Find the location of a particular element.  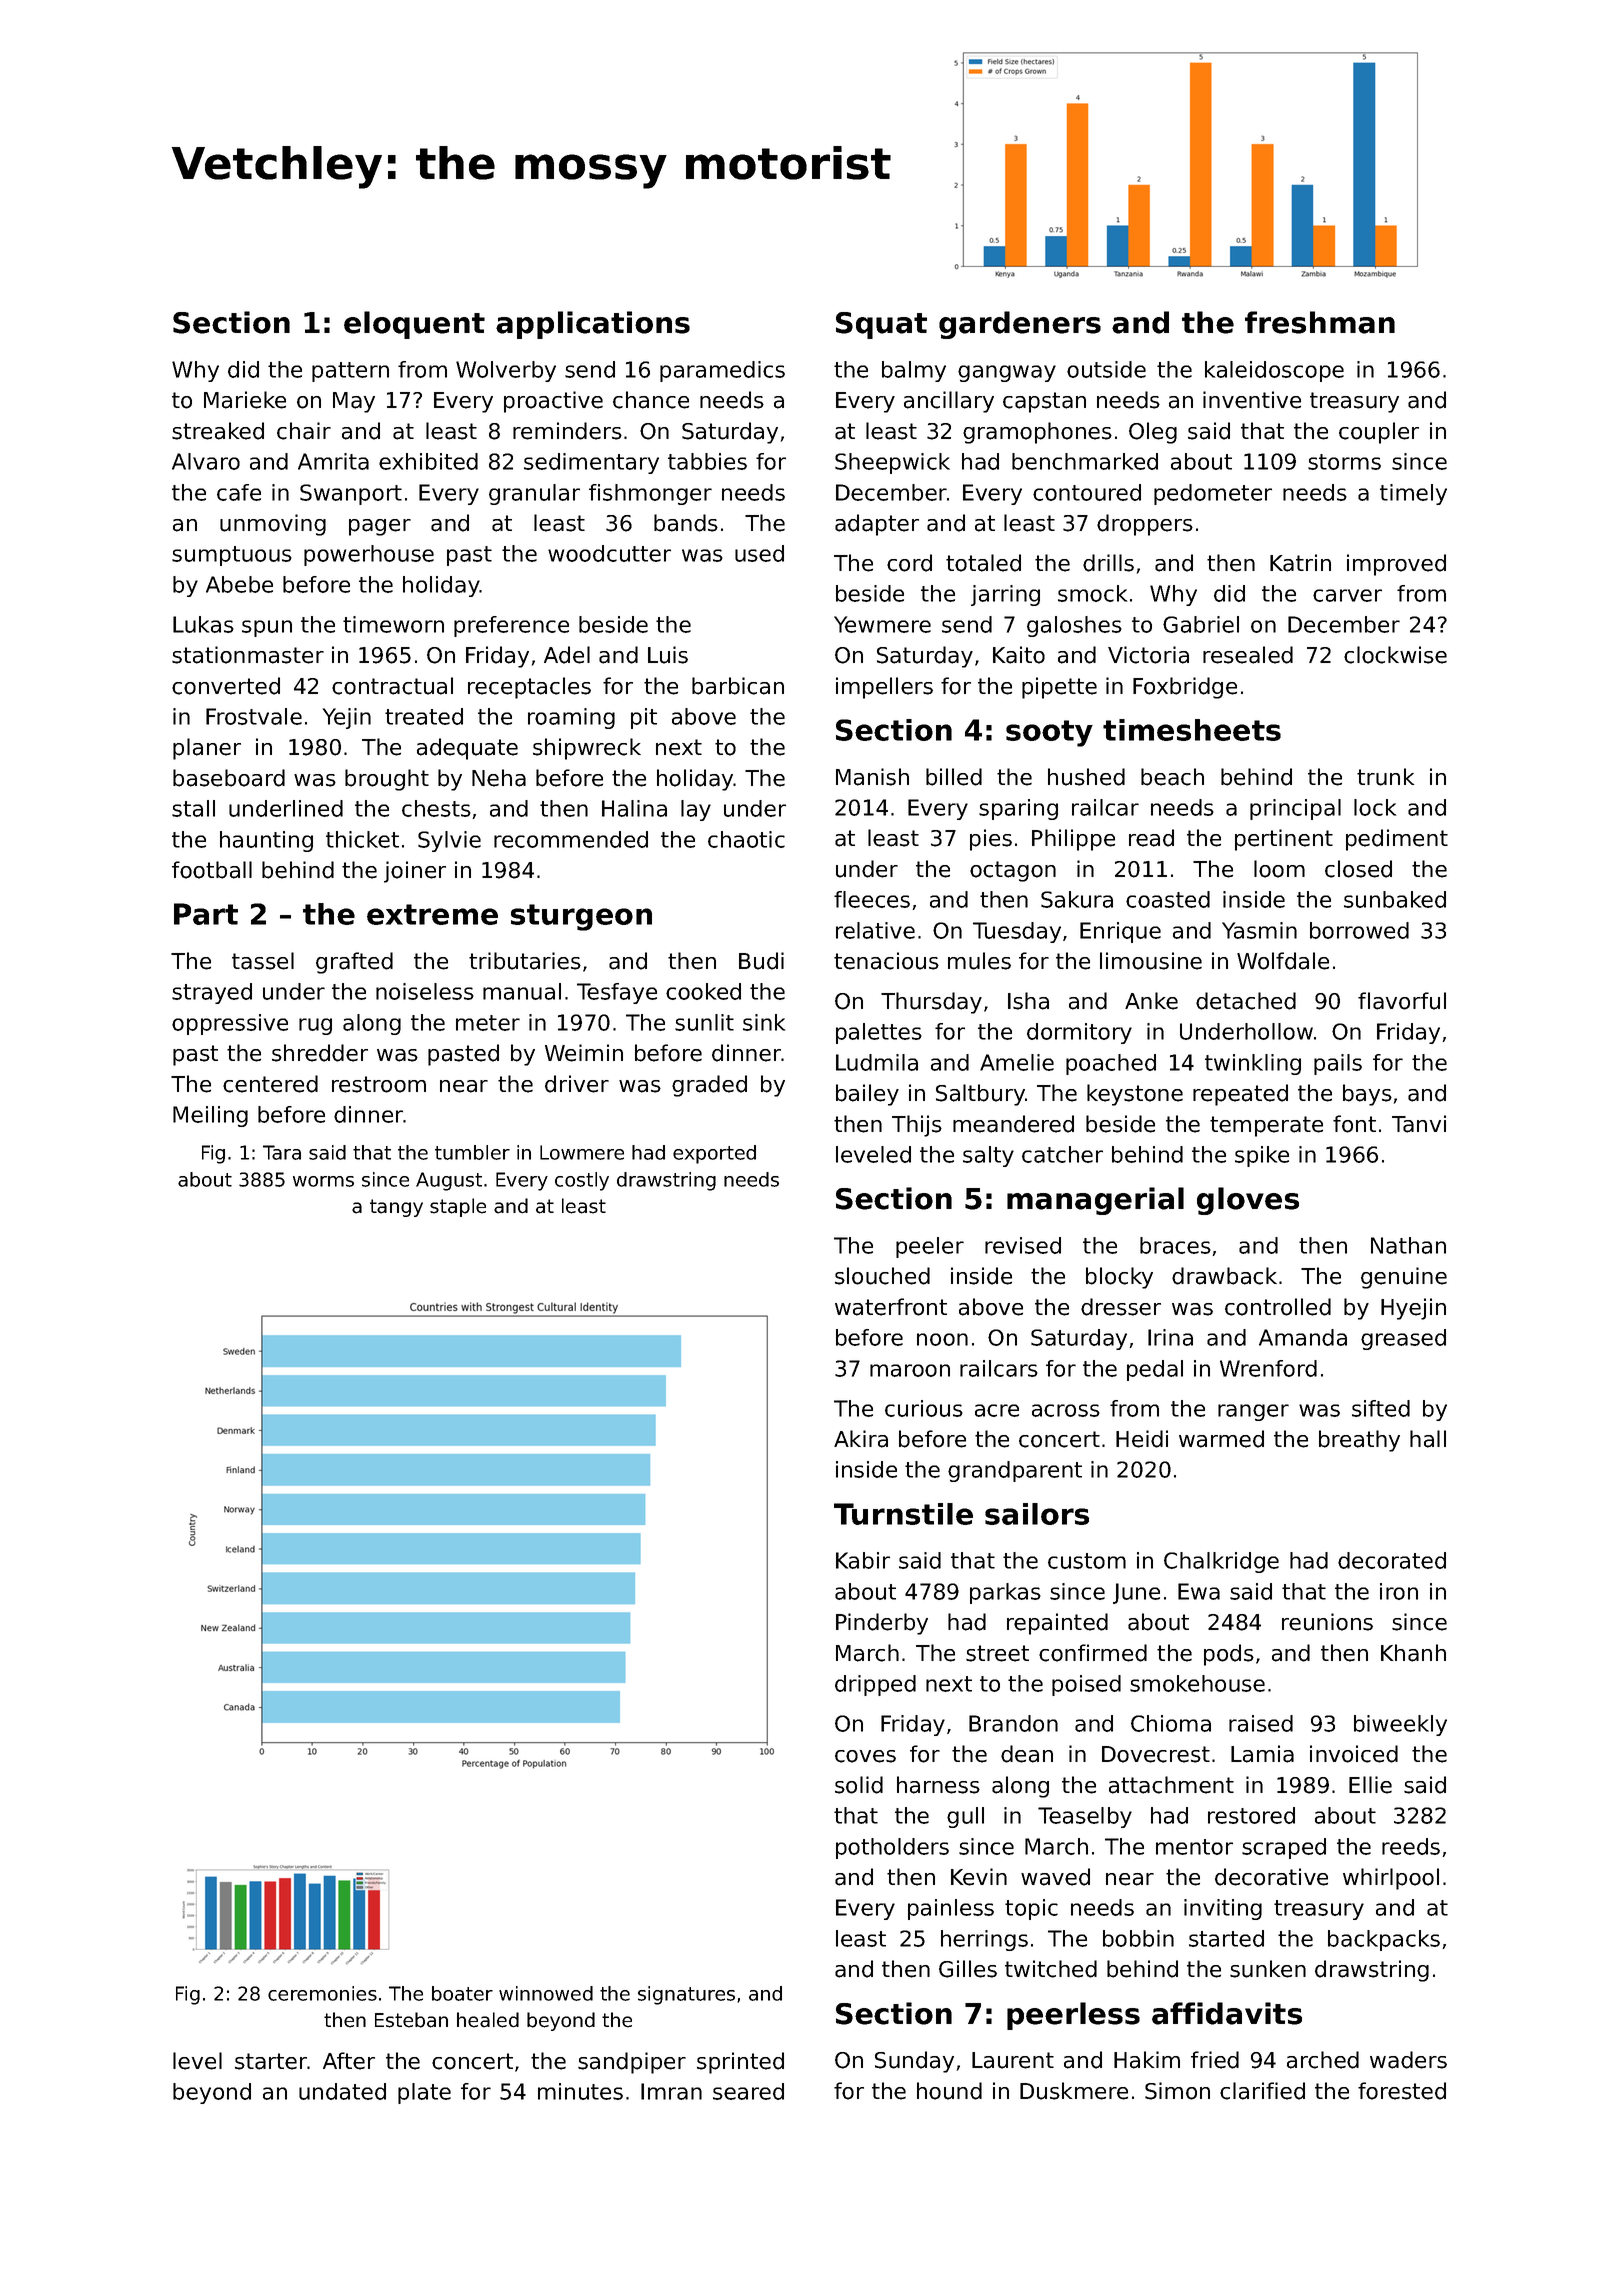

ceremonies is located at coordinates (322, 1993).
